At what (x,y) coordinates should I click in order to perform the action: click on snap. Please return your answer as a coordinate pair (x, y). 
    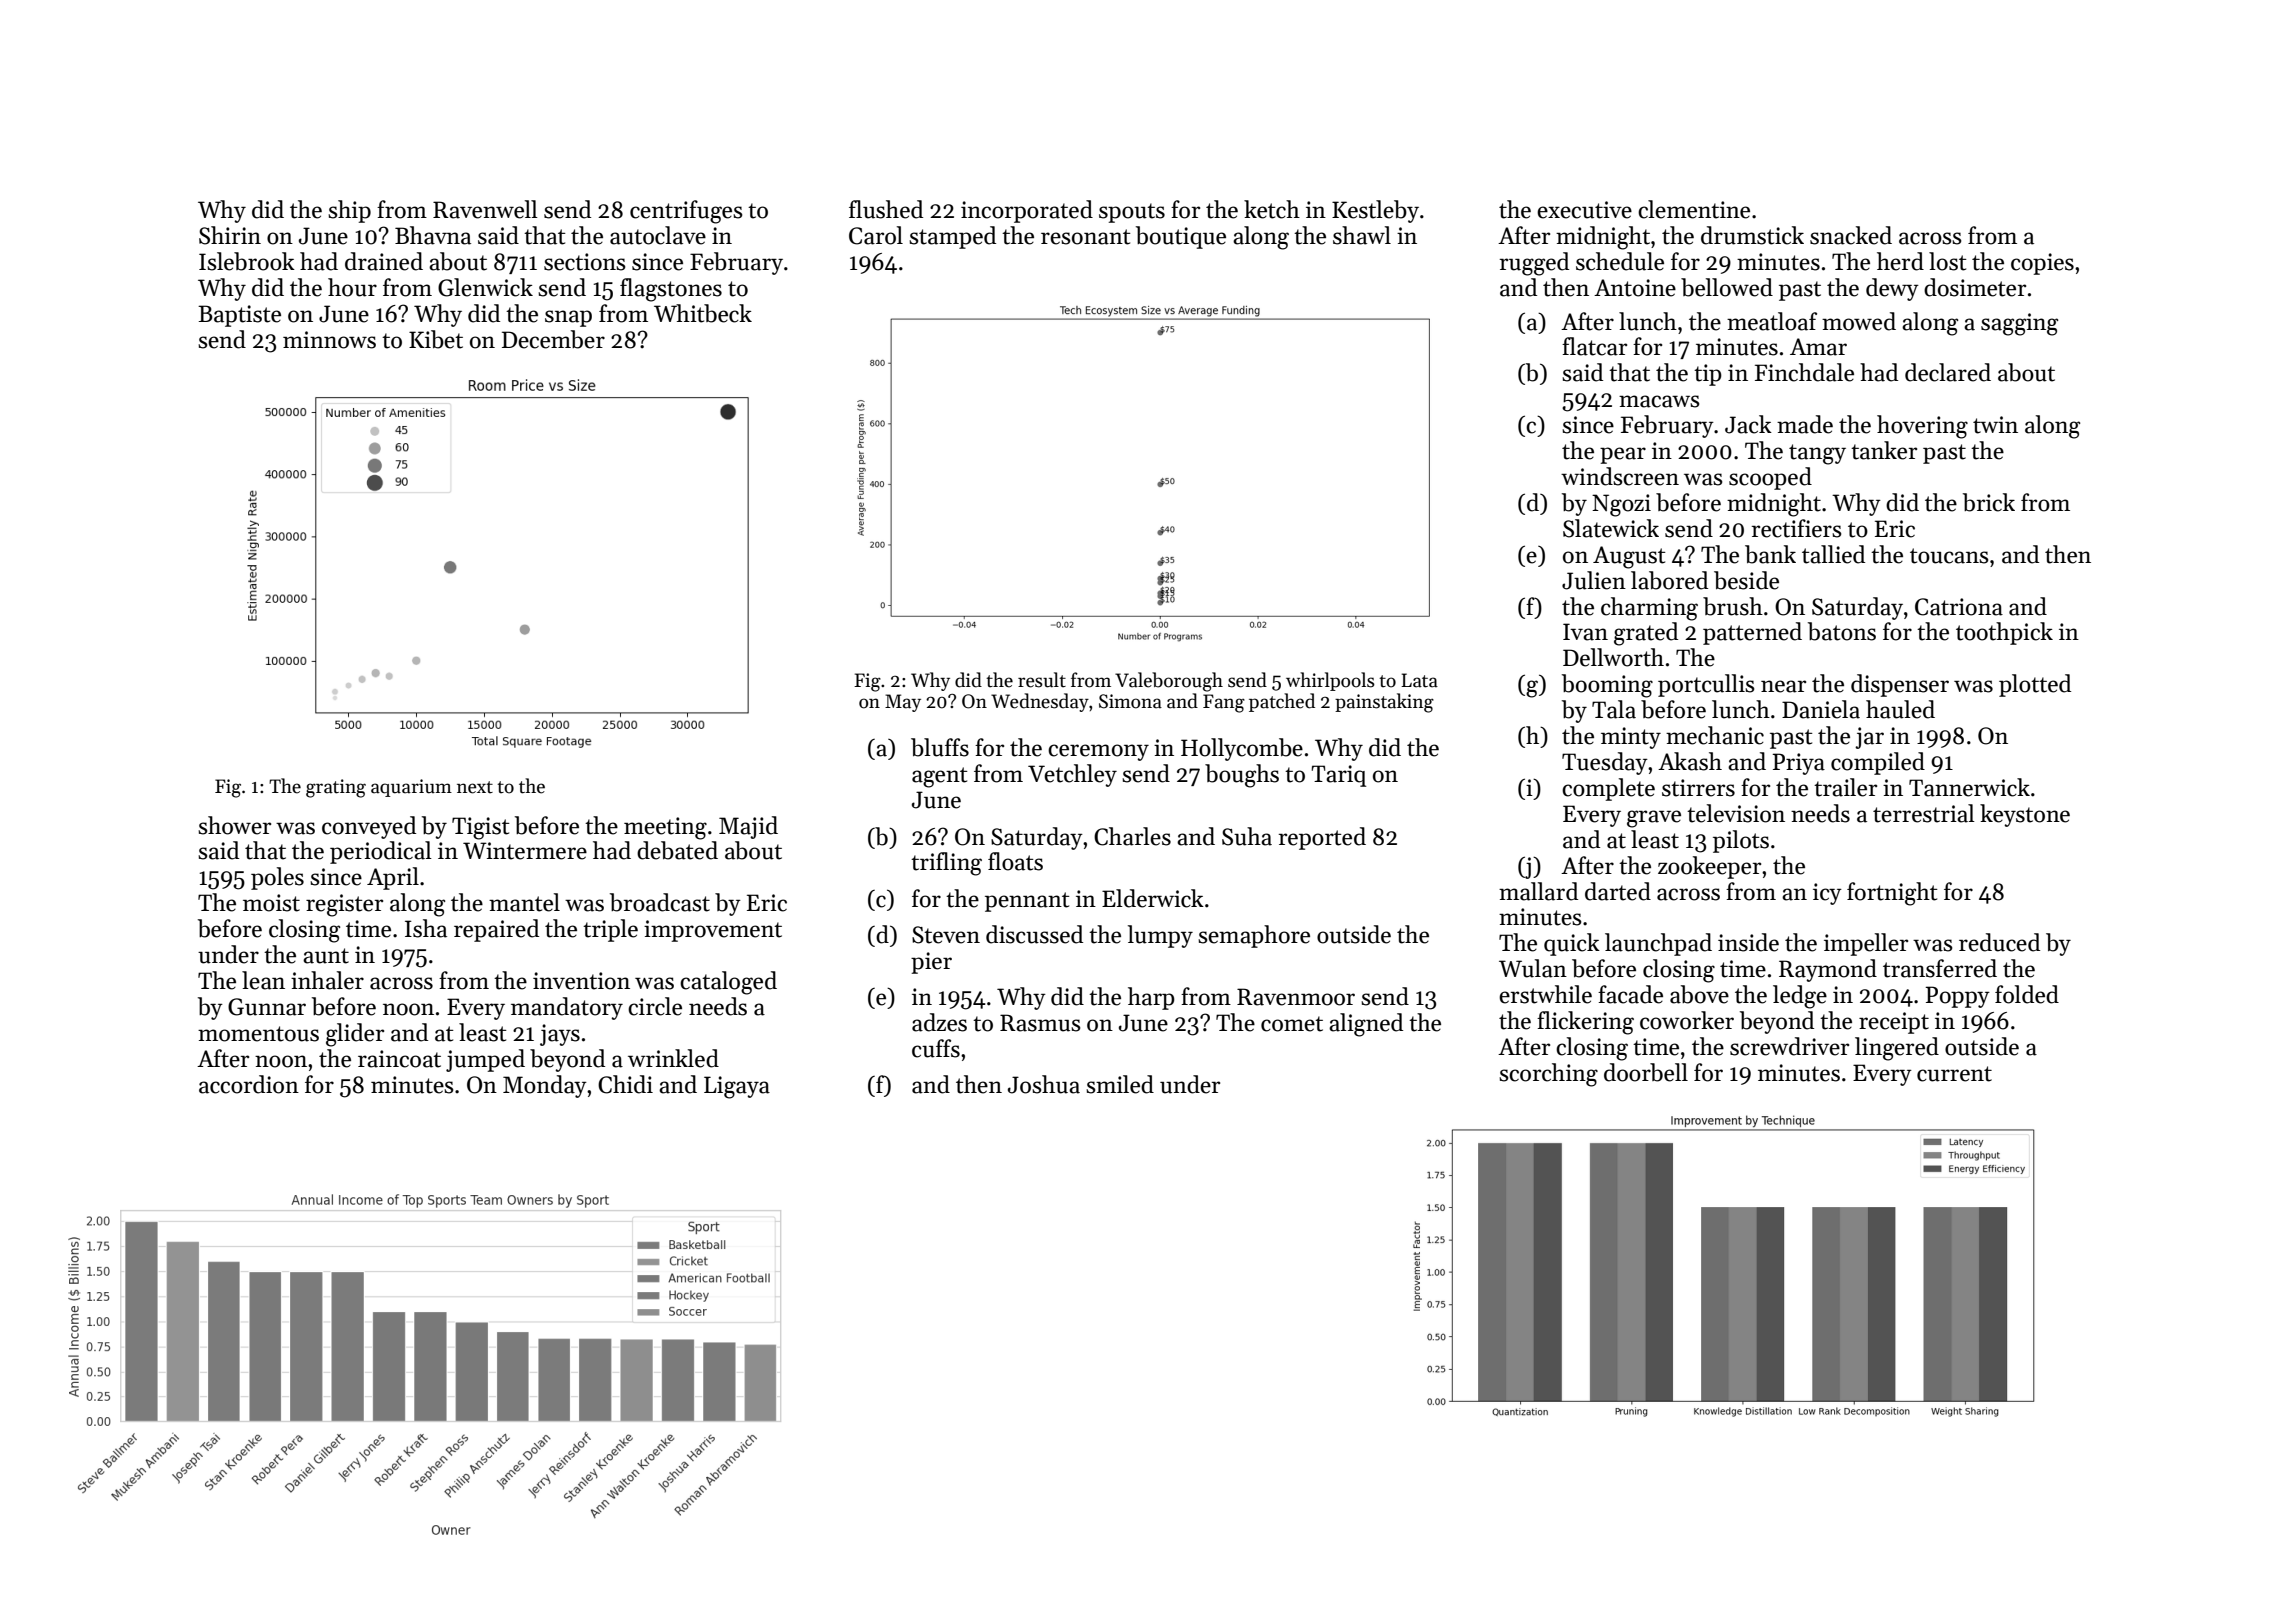
    Looking at the image, I should click on (568, 318).
